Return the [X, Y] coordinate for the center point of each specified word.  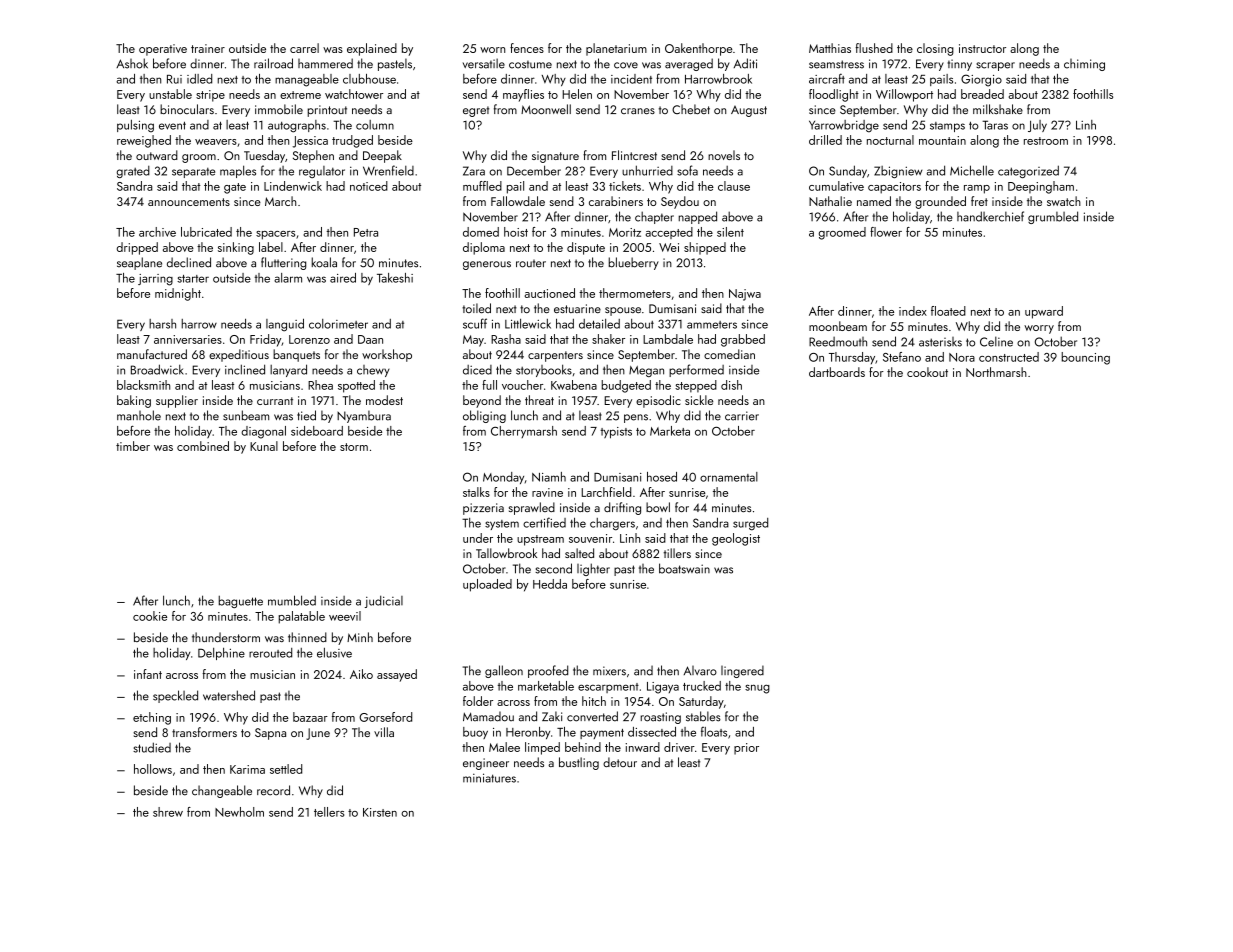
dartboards [837, 372]
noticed [369, 186]
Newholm [239, 812]
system [502, 525]
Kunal [264, 446]
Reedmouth [838, 342]
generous [487, 265]
